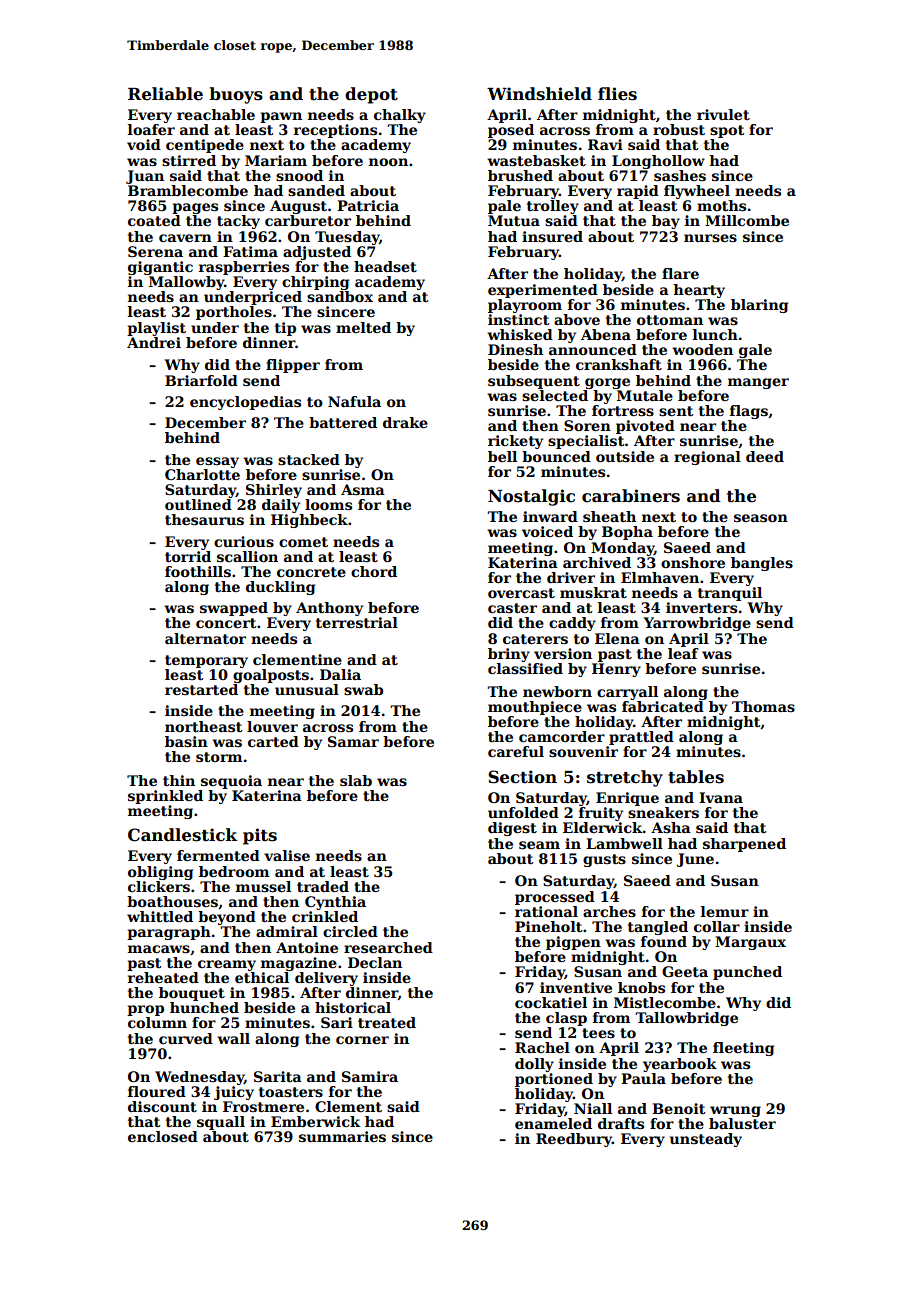 The image size is (924, 1311). I want to click on buoys, so click(236, 95).
